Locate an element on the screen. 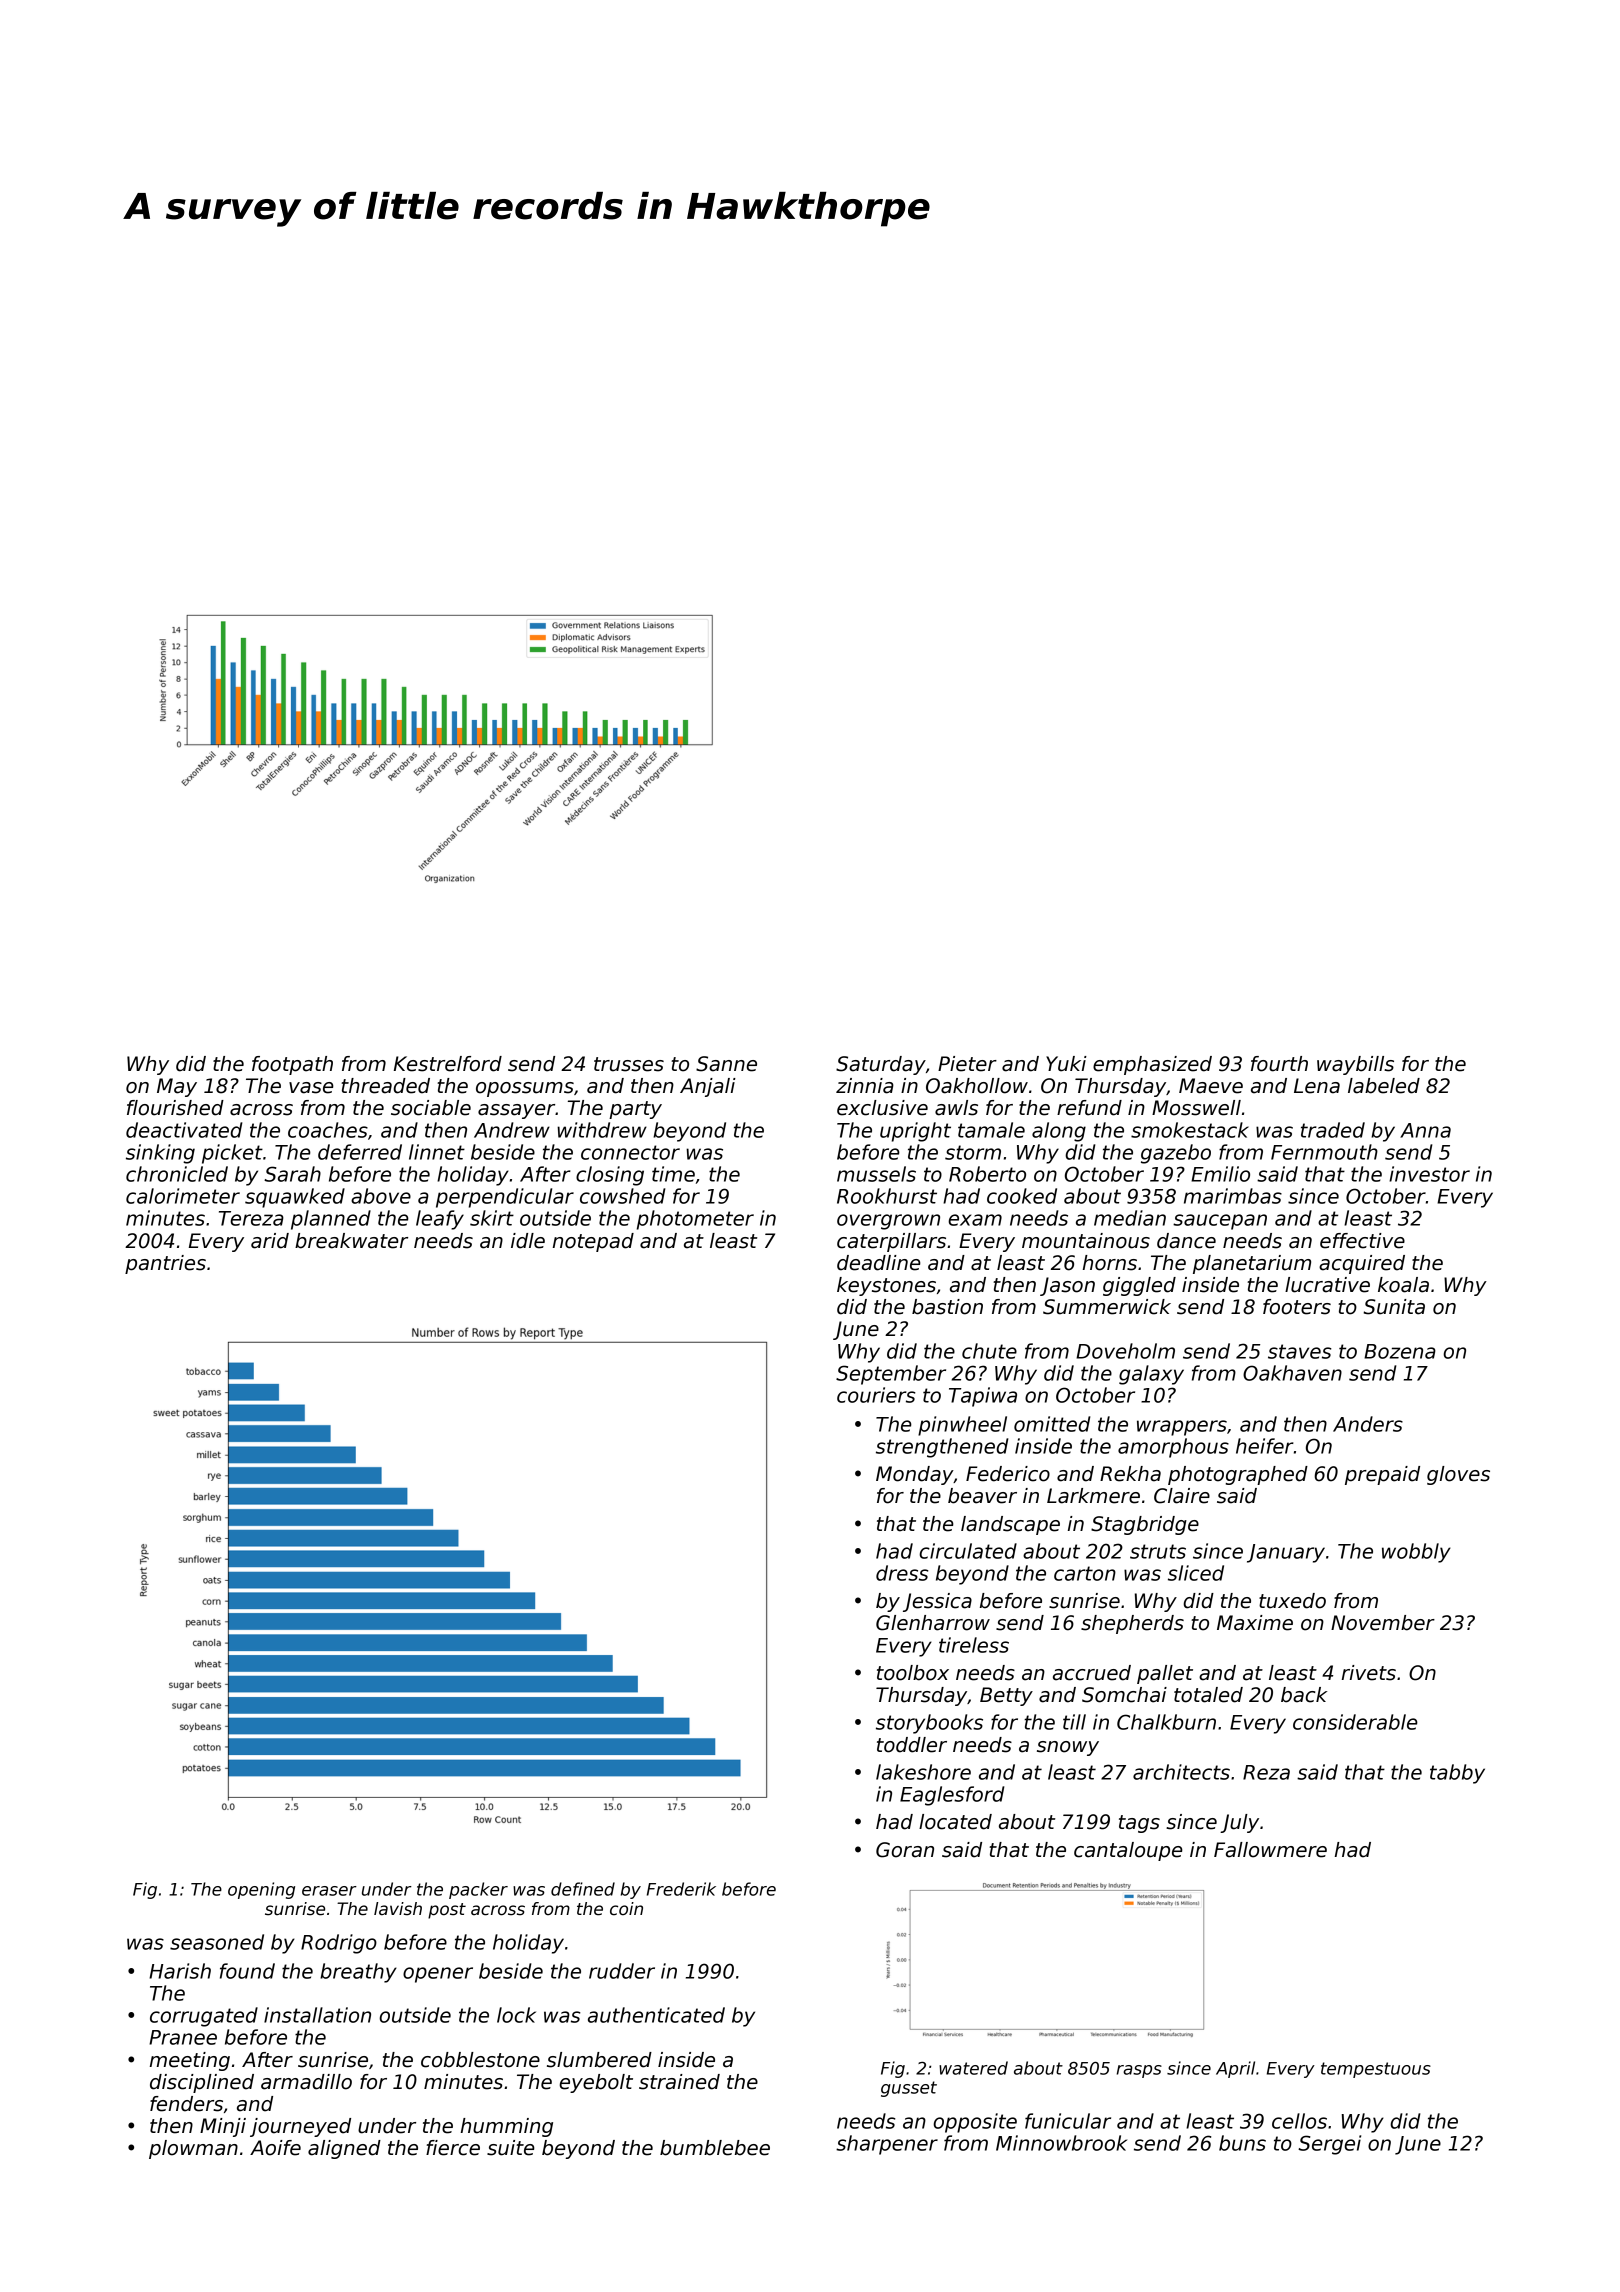  footpath is located at coordinates (292, 1065).
